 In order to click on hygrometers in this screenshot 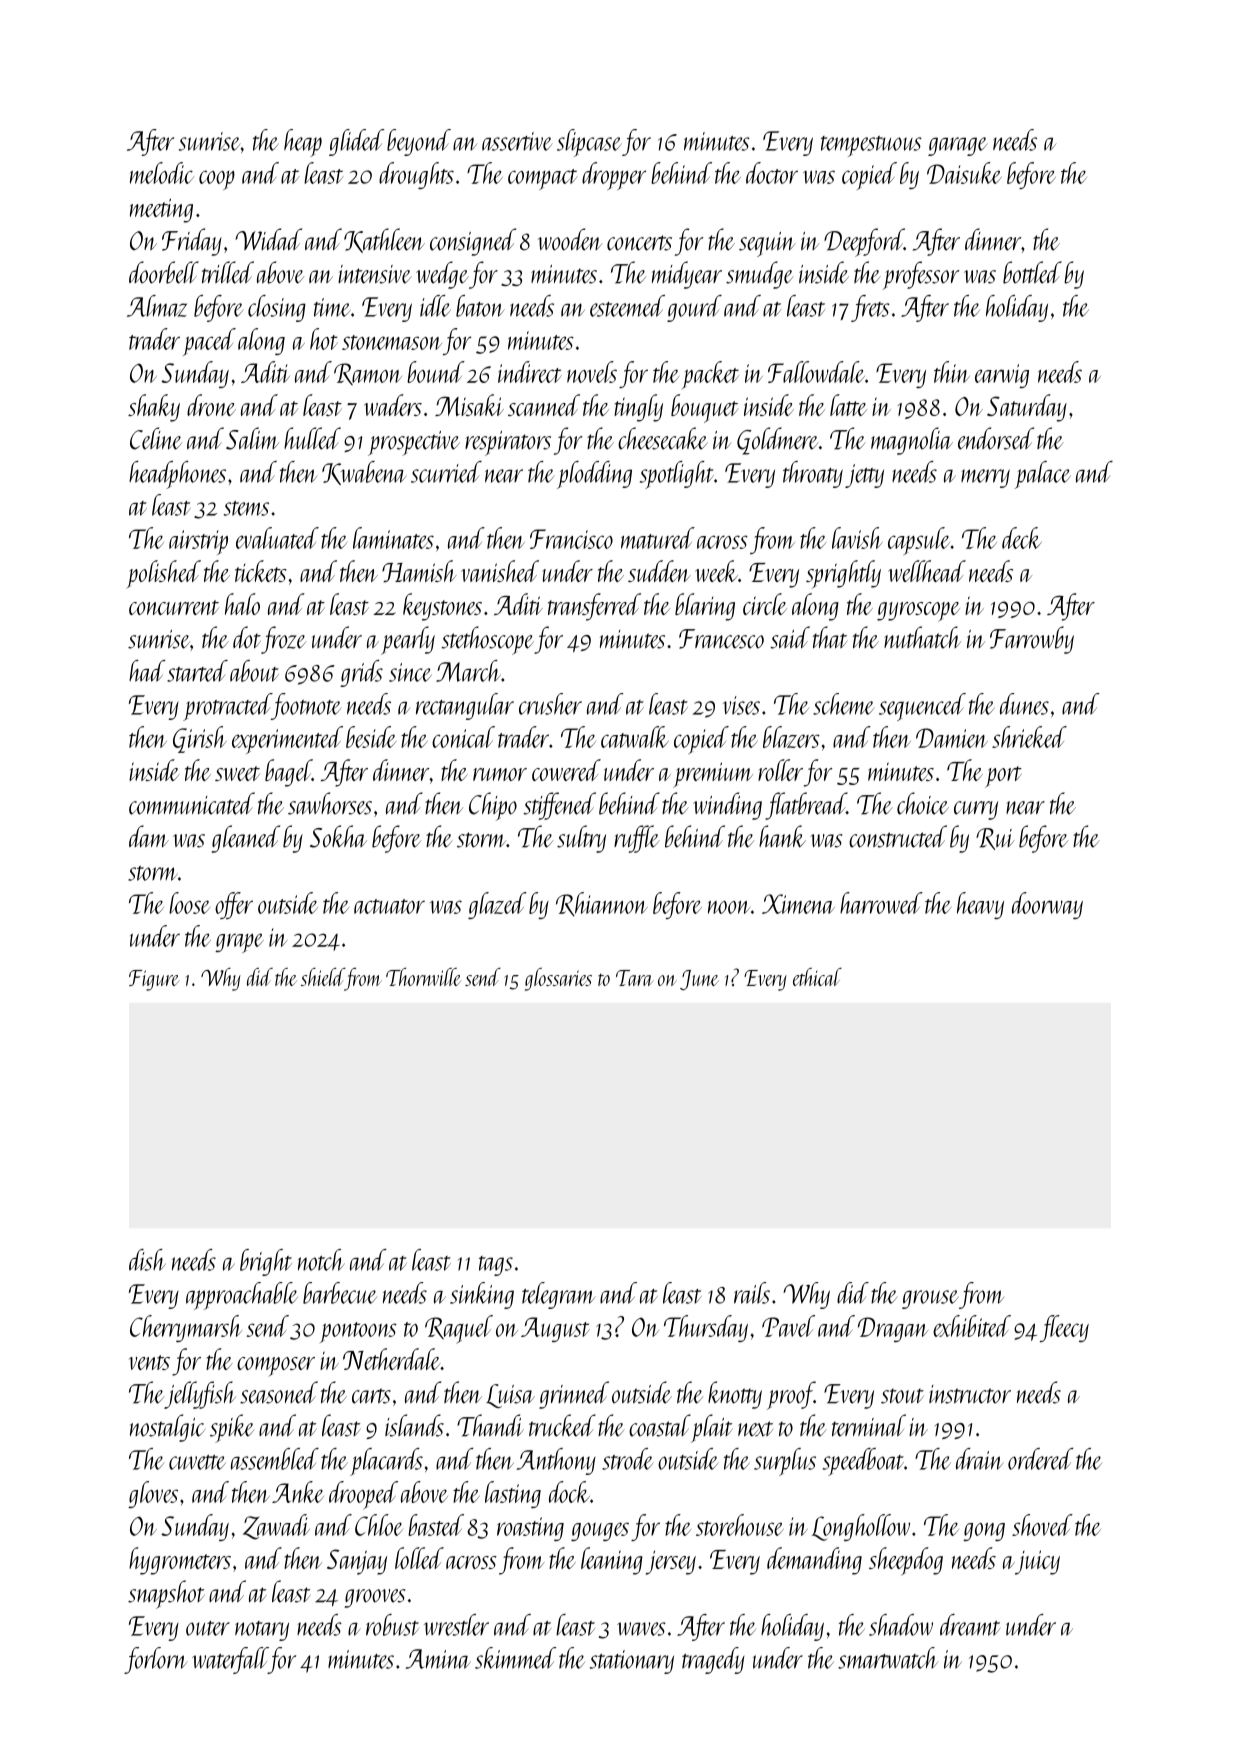, I will do `click(180, 1561)`.
